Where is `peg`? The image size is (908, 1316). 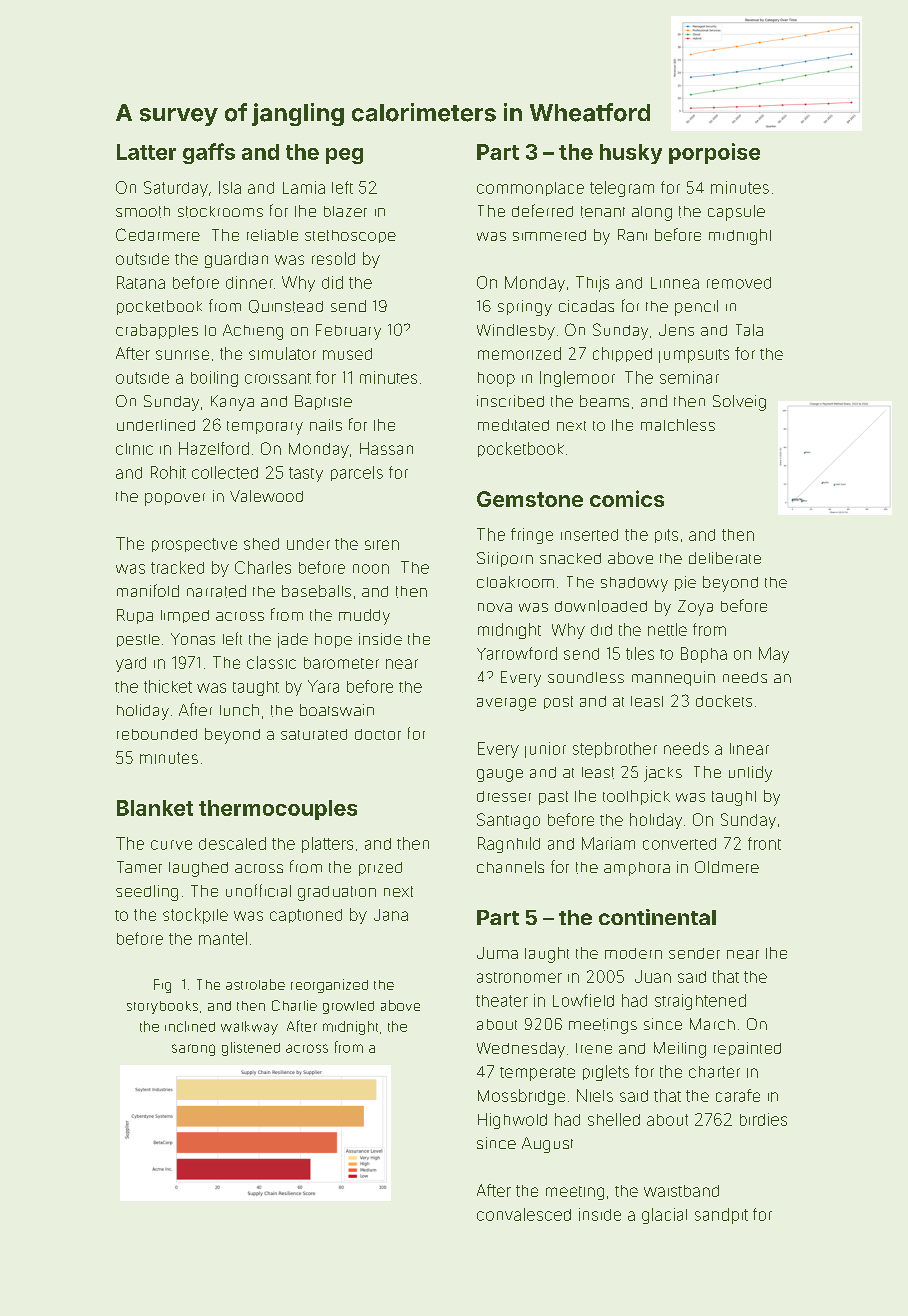
peg is located at coordinates (344, 156).
